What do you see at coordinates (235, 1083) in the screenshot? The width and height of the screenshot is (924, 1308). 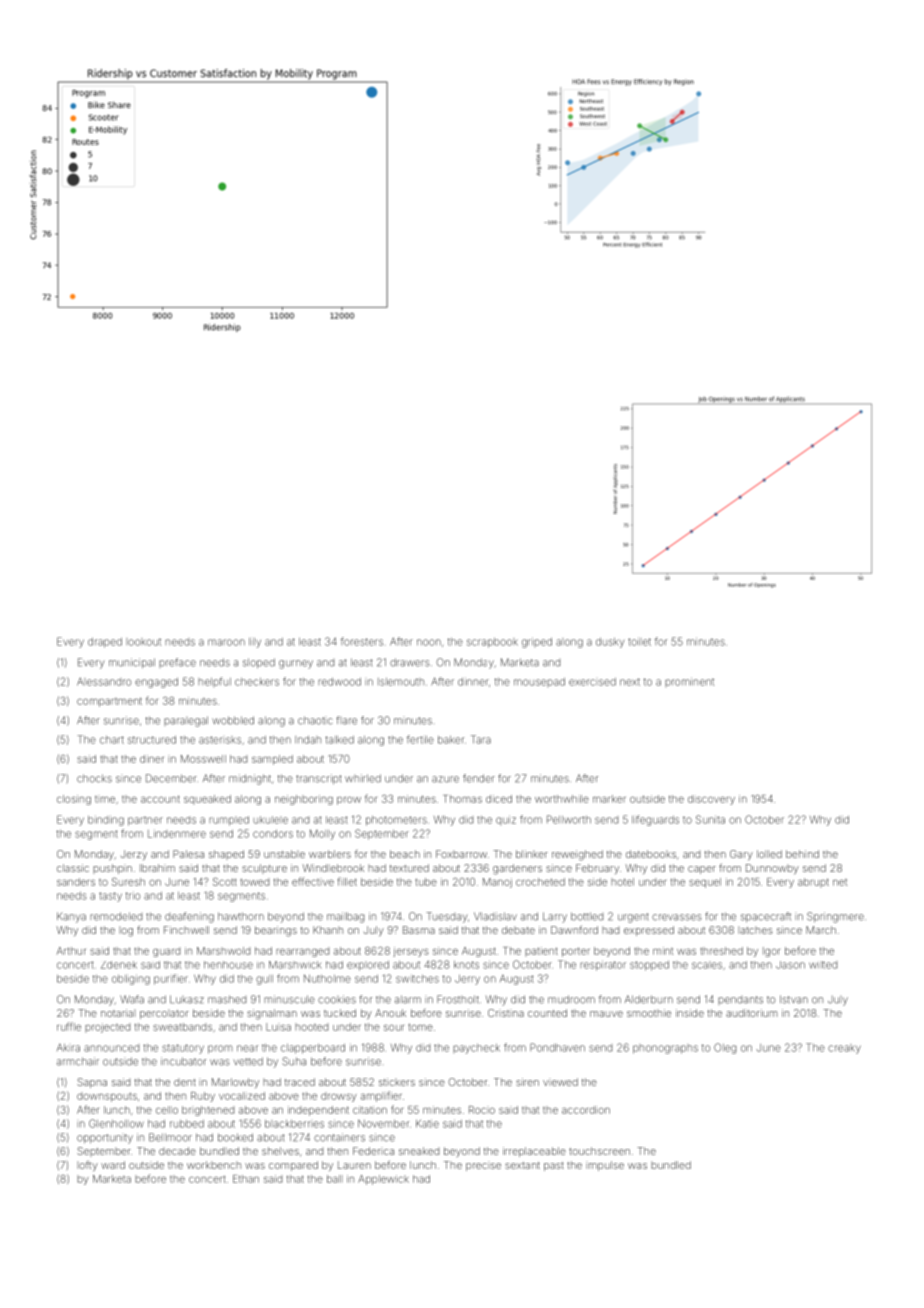 I see `Marlowby` at bounding box center [235, 1083].
